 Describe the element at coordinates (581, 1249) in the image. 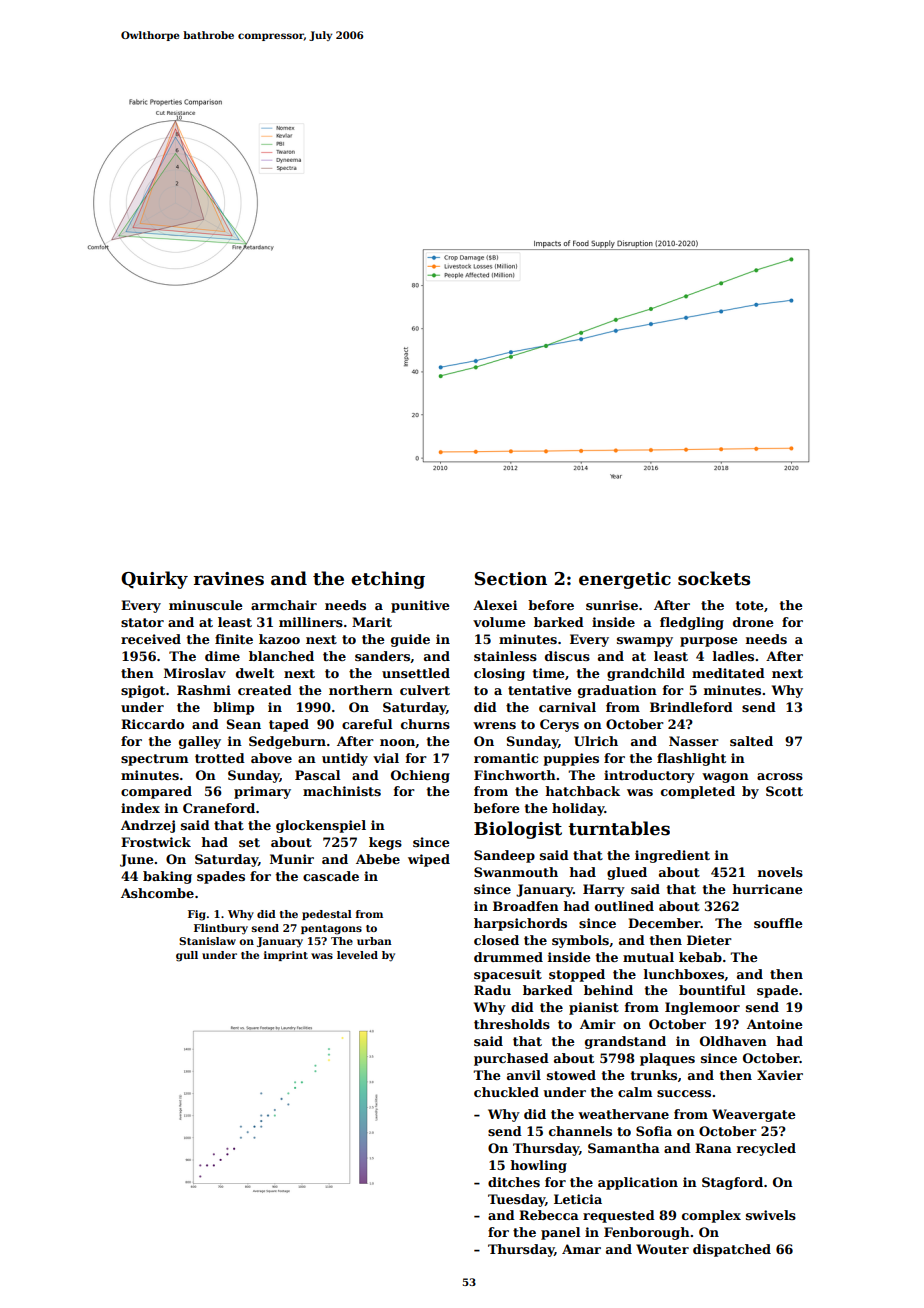

I see `Amar` at that location.
